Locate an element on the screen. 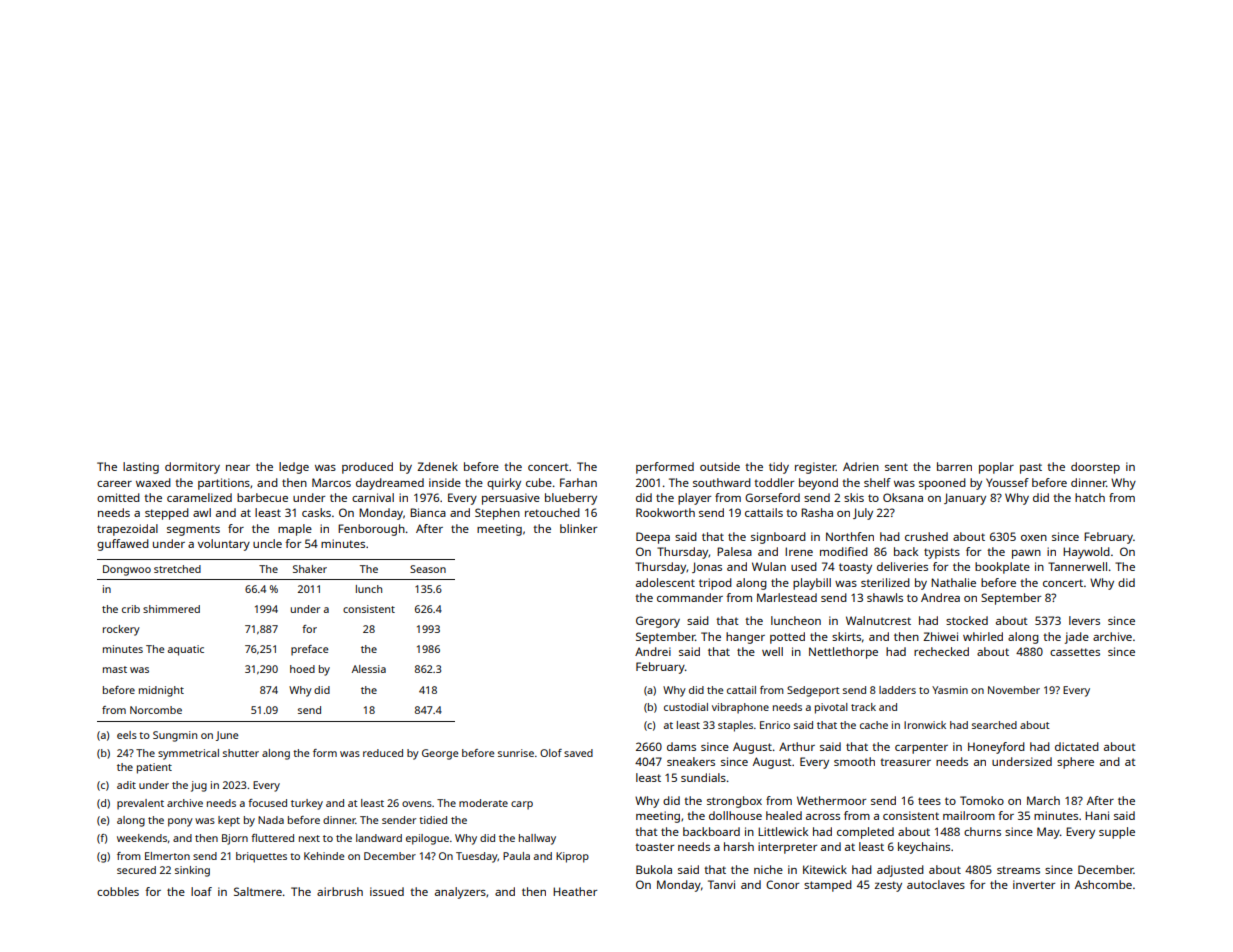 The image size is (1233, 952). doorstep is located at coordinates (1095, 468).
